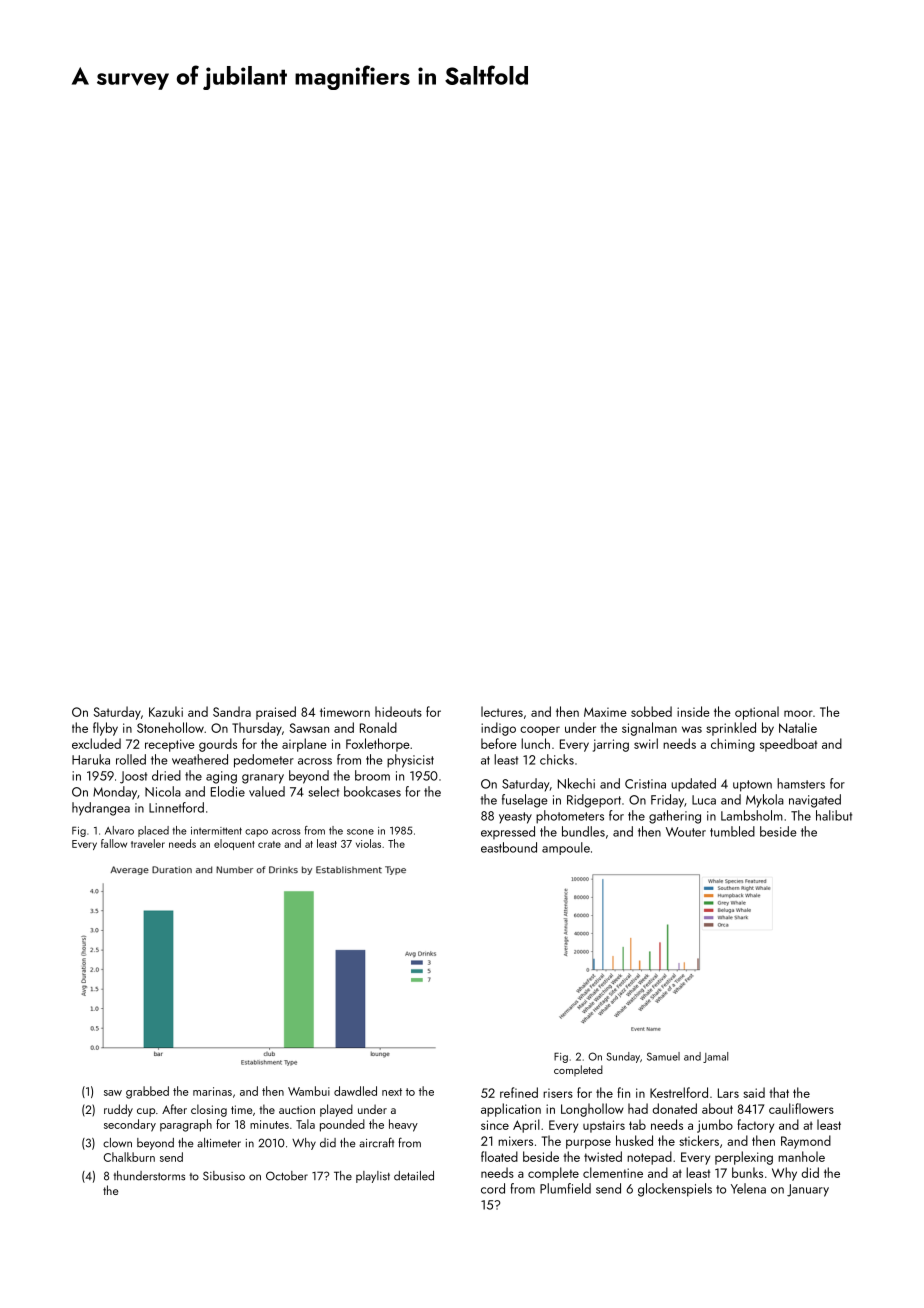  I want to click on Chalkburn, so click(129, 1157).
